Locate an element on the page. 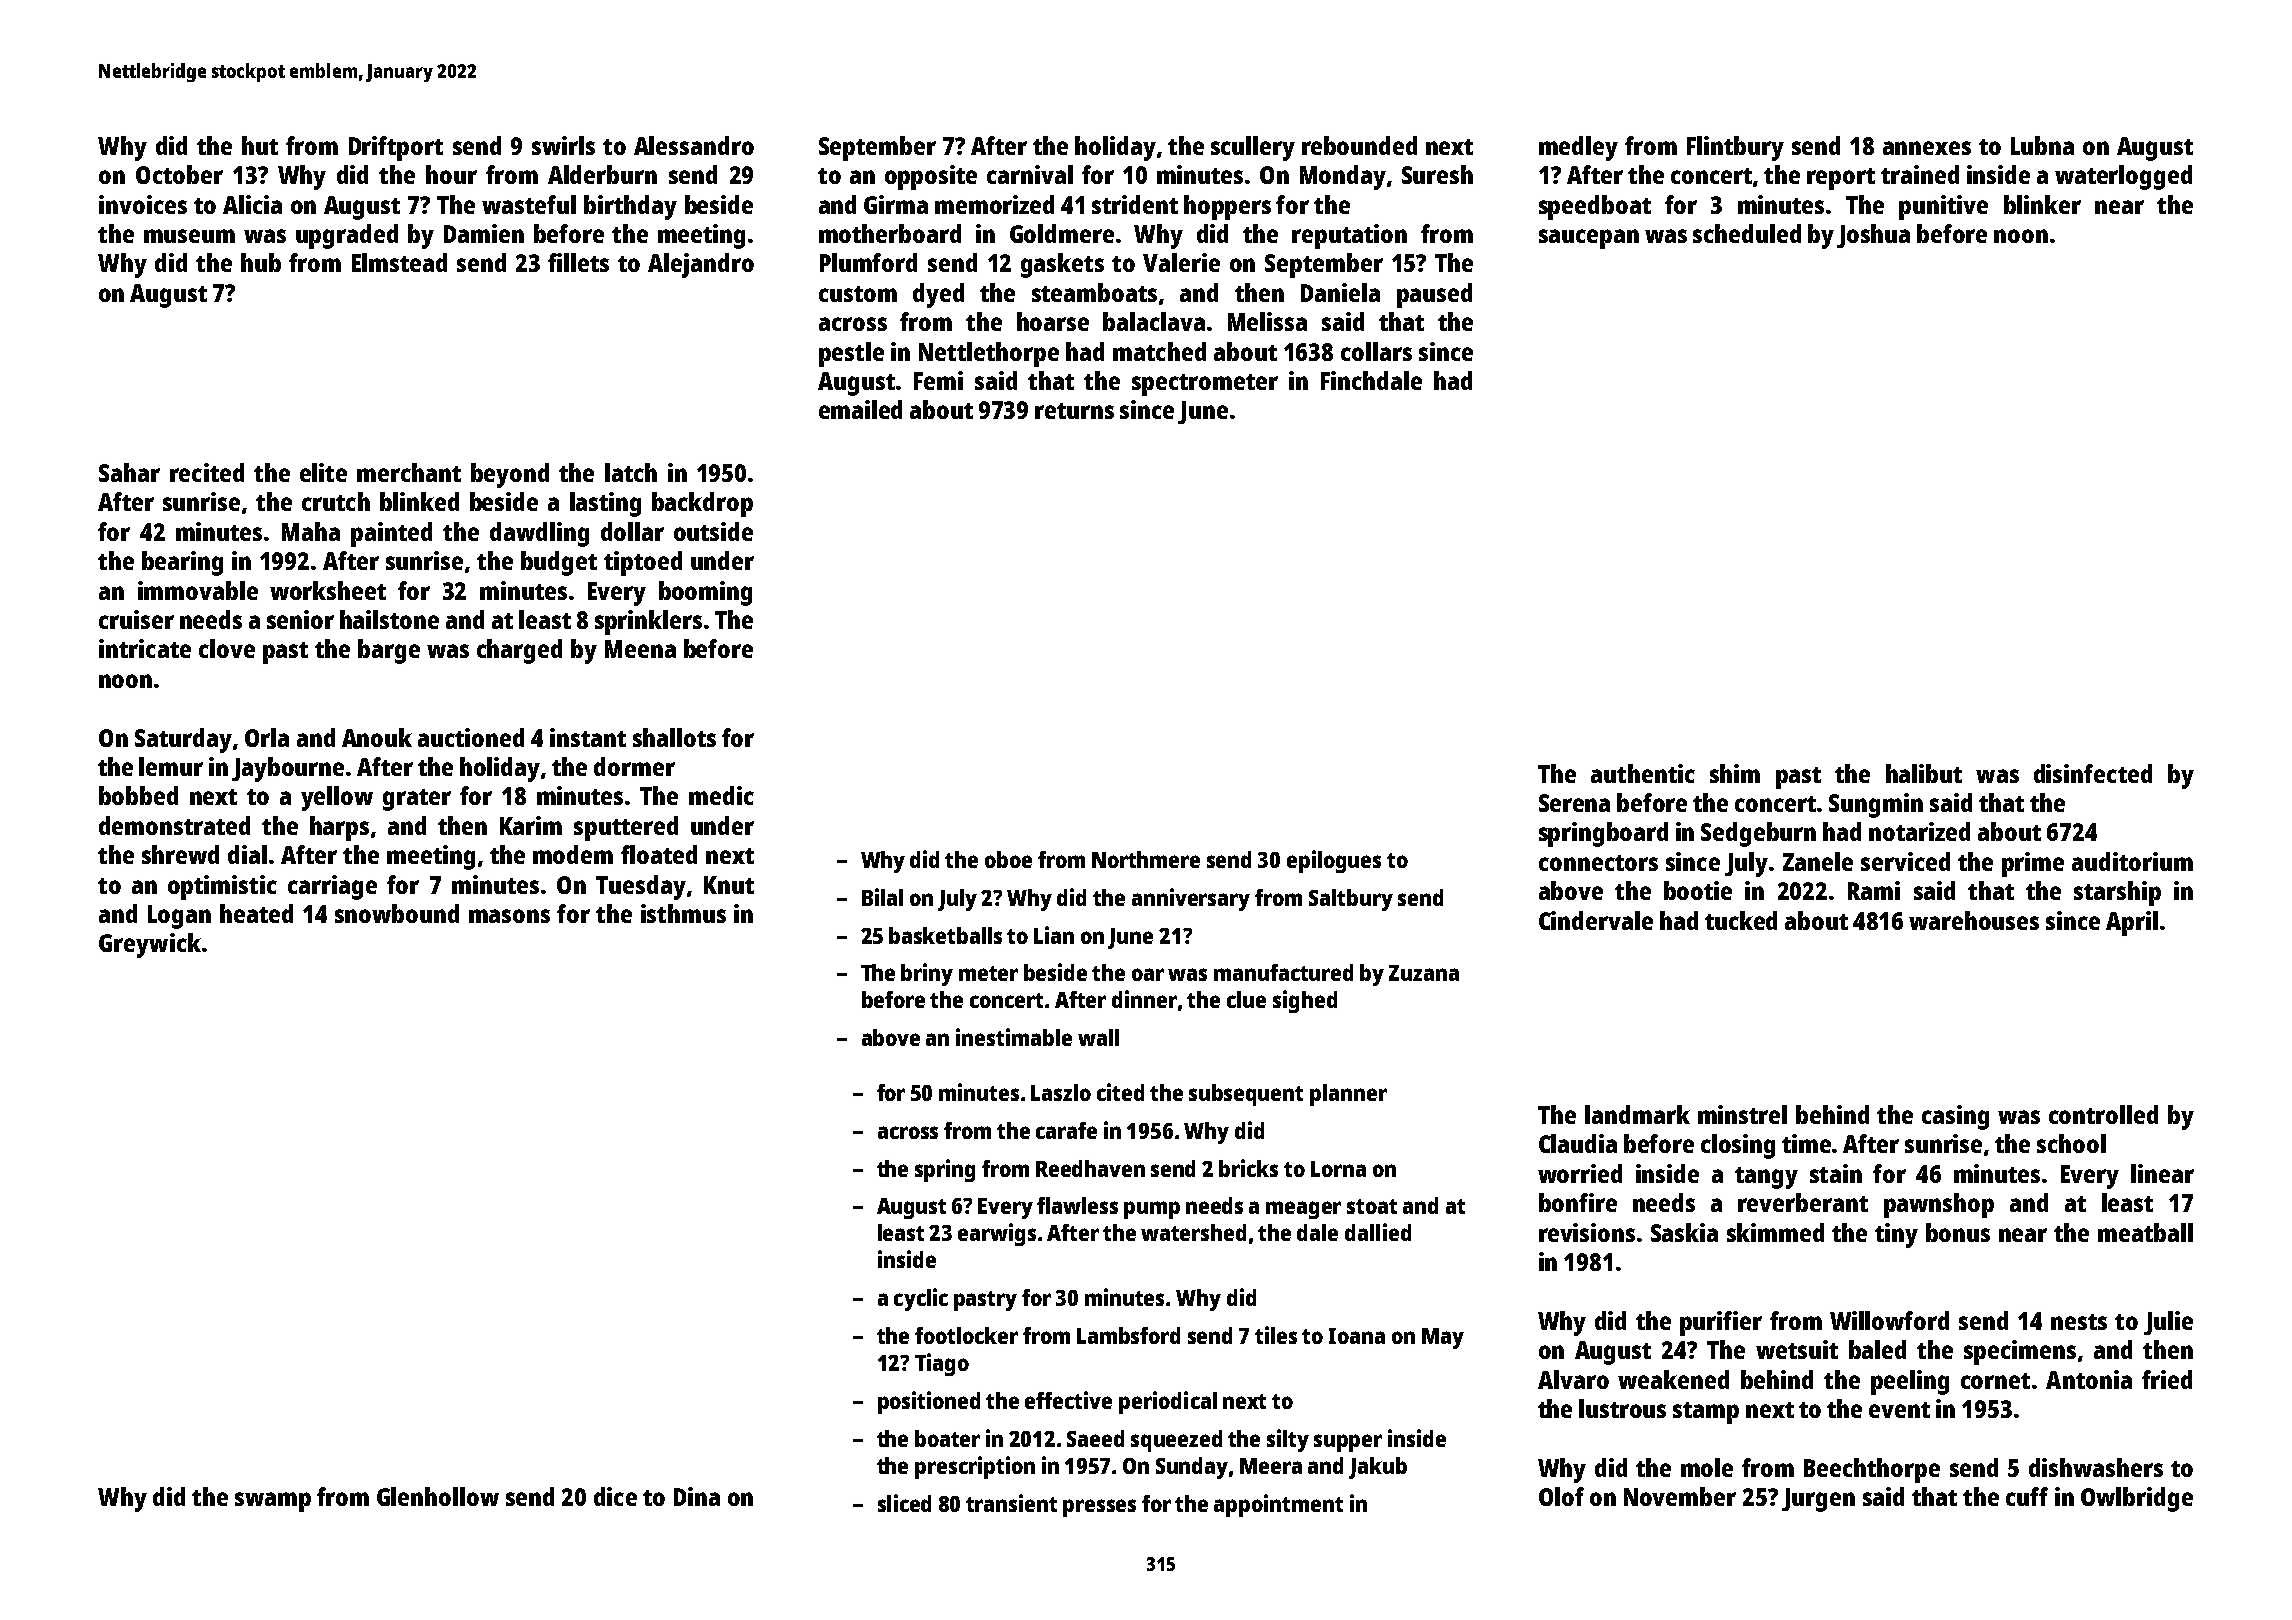 This document has width=2292, height=1620. punitive is located at coordinates (1943, 207).
